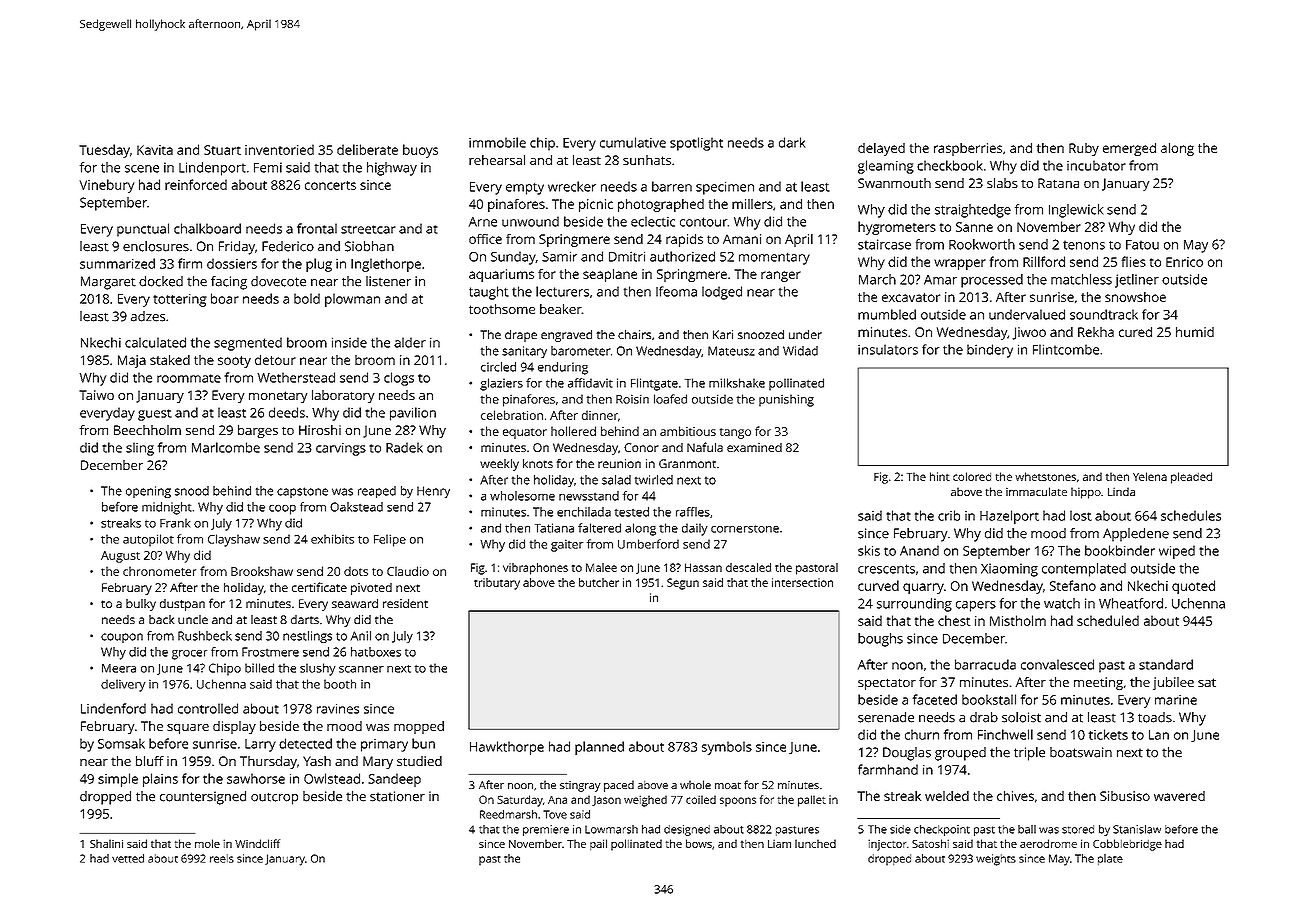 This screenshot has height=924, width=1308. What do you see at coordinates (598, 844) in the screenshot?
I see `pail` at bounding box center [598, 844].
